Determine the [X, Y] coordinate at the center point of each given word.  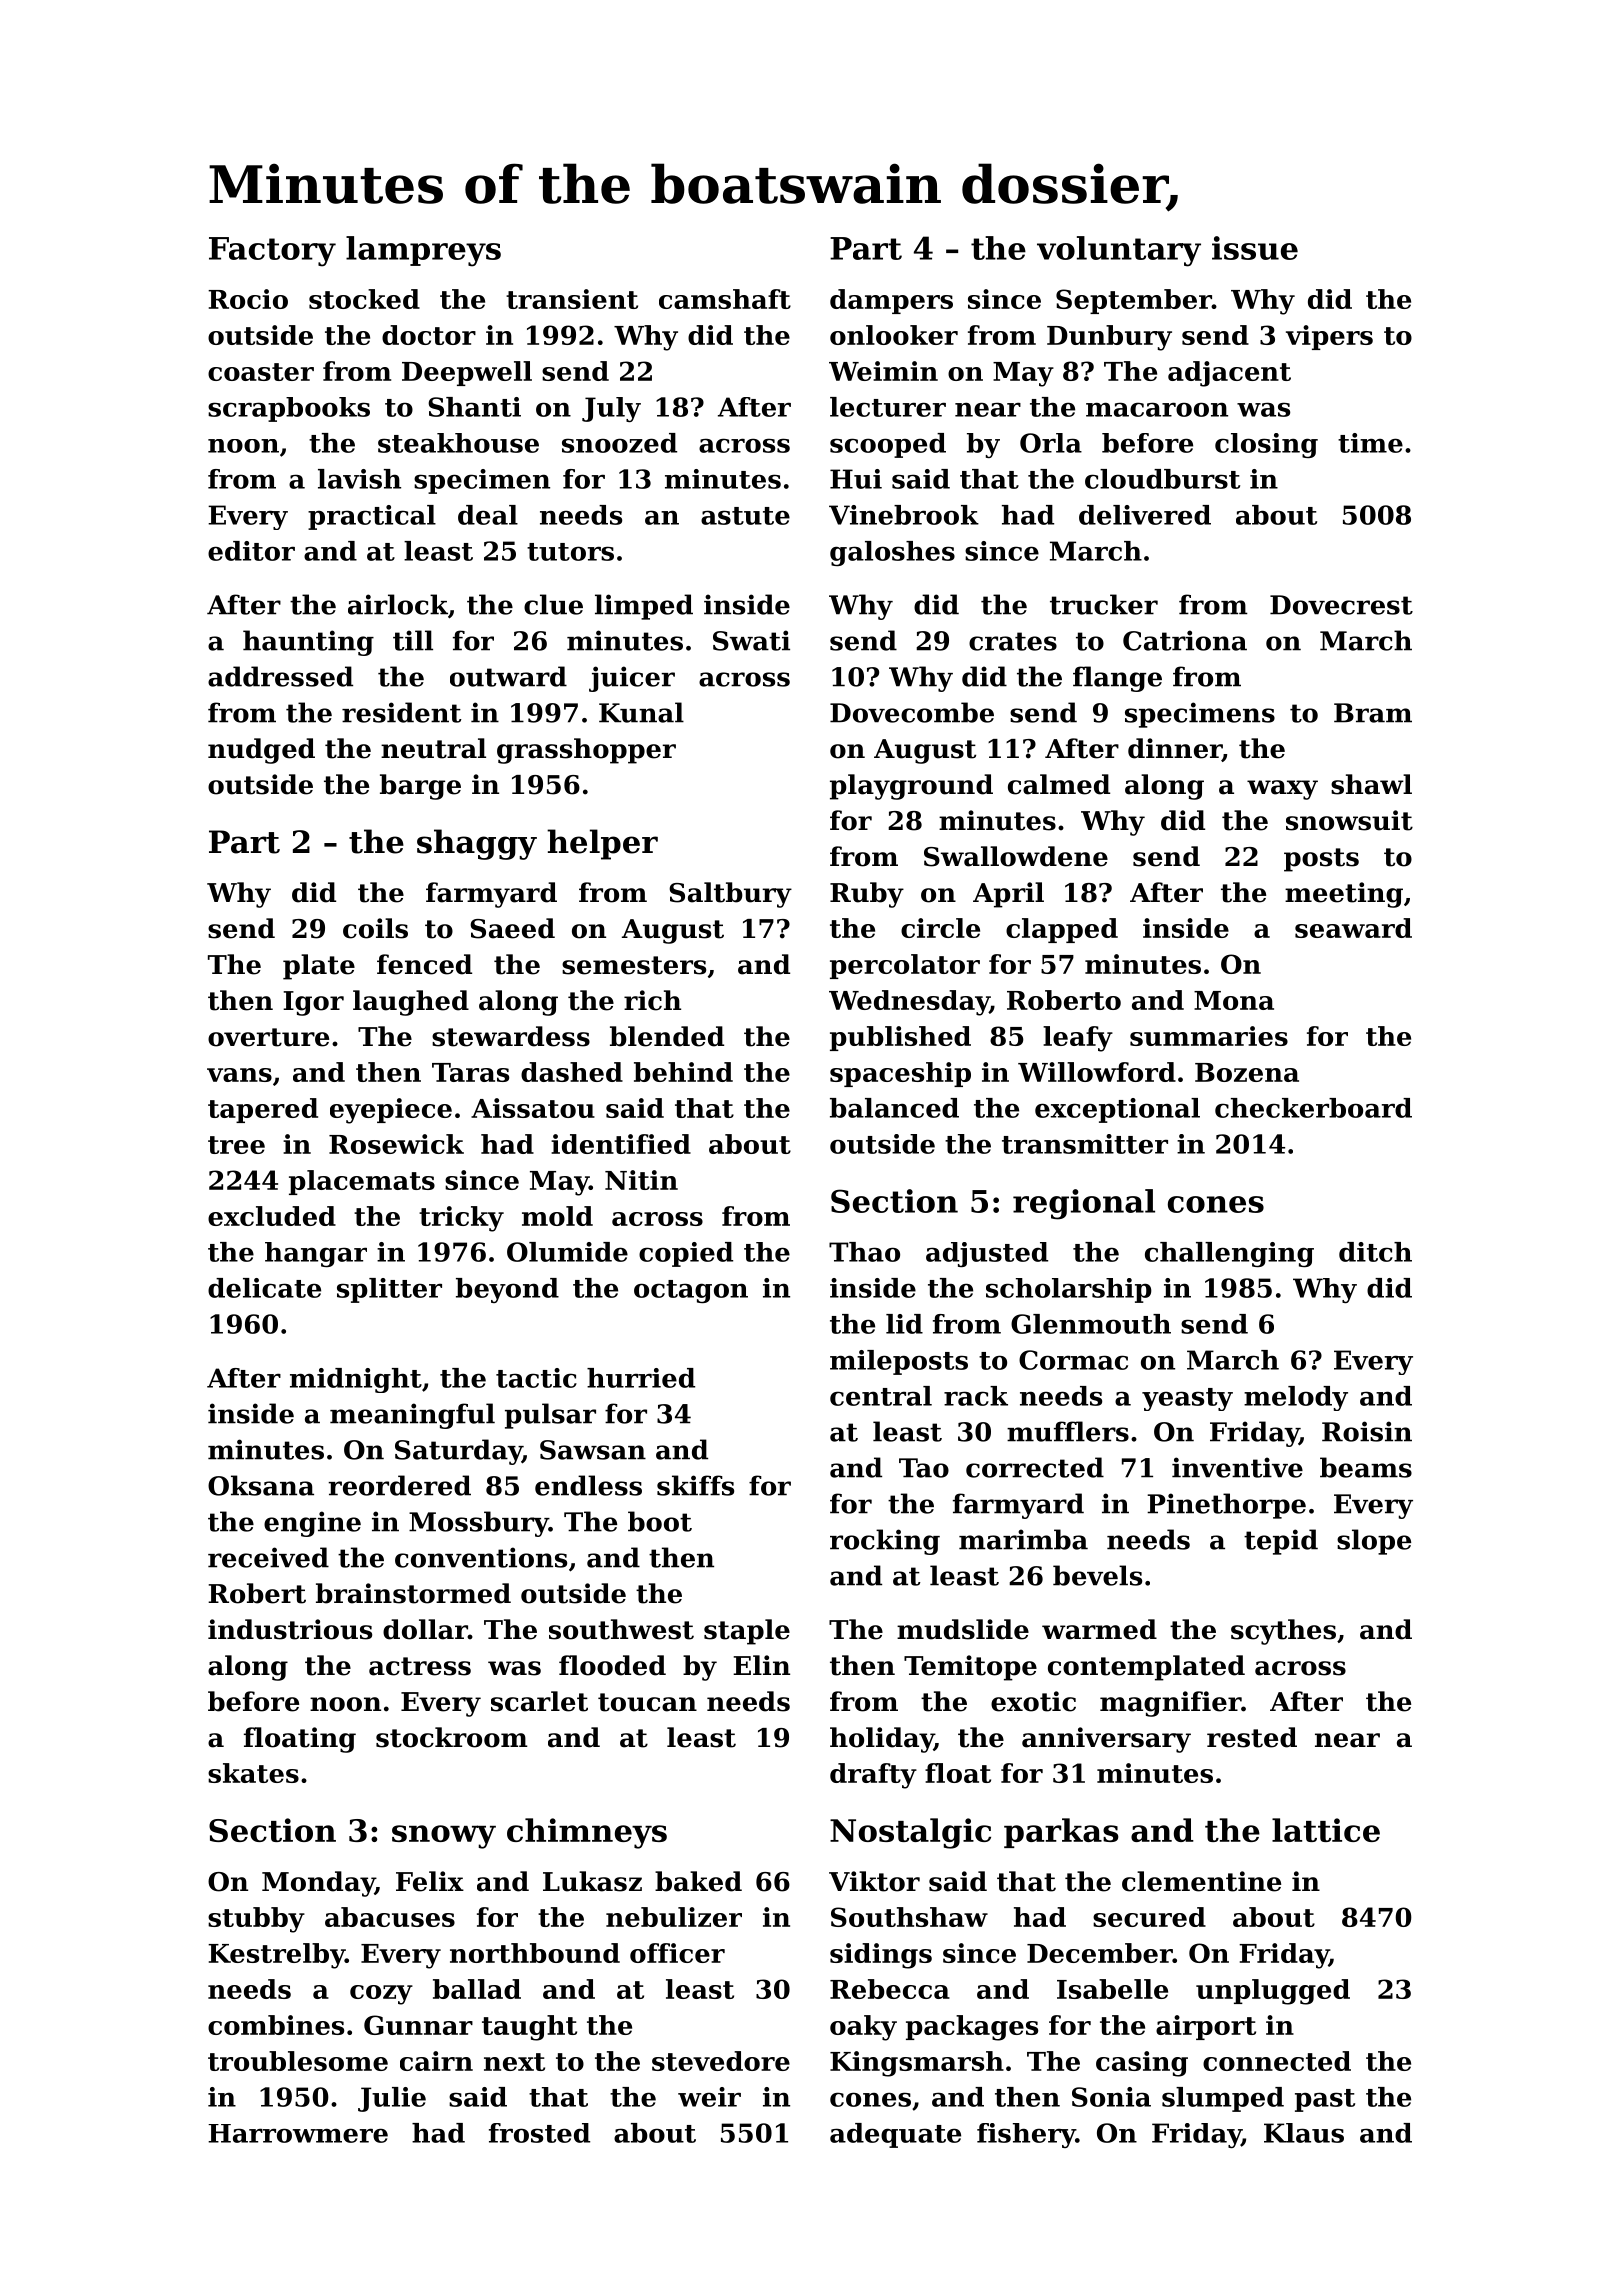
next [514, 2062]
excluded [272, 1216]
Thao [864, 1252]
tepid [1281, 1542]
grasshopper [586, 751]
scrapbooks [289, 409]
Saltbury [730, 895]
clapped [1062, 930]
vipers [1329, 337]
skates [253, 1773]
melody [1296, 1398]
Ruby [867, 895]
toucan [647, 1702]
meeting [1344, 895]
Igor [313, 1003]
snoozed [619, 443]
